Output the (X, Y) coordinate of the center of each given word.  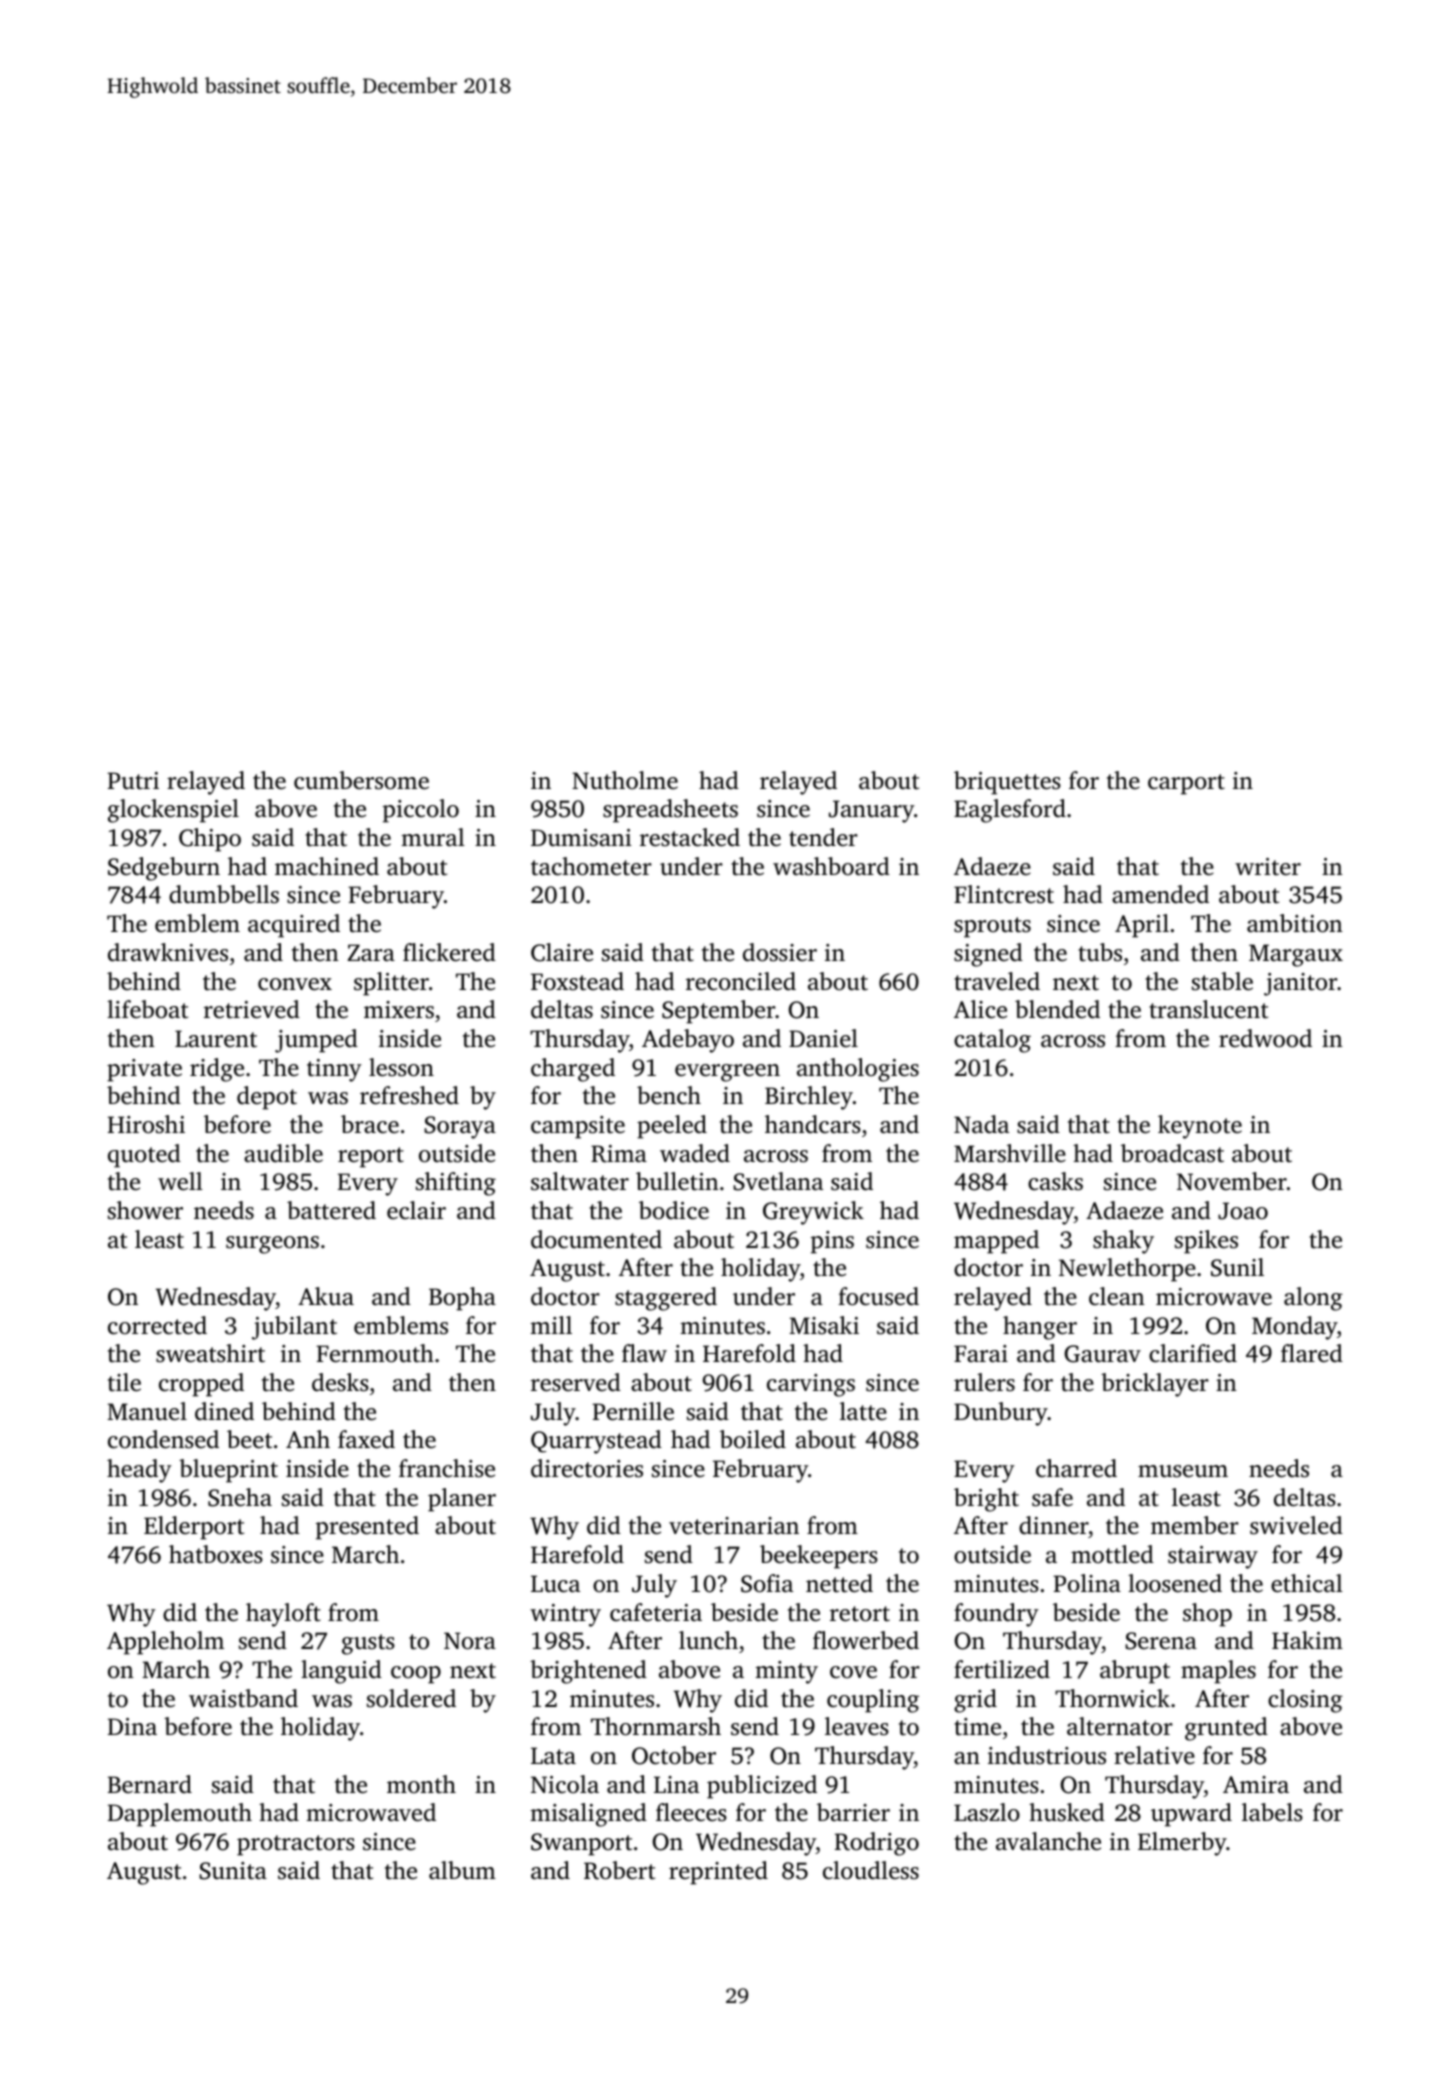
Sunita (233, 1871)
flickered (449, 952)
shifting (456, 1184)
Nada (981, 1124)
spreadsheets (670, 811)
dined (224, 1411)
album (462, 1870)
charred (1076, 1468)
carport (1186, 784)
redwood (1265, 1038)
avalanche (1048, 1841)
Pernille (633, 1411)
